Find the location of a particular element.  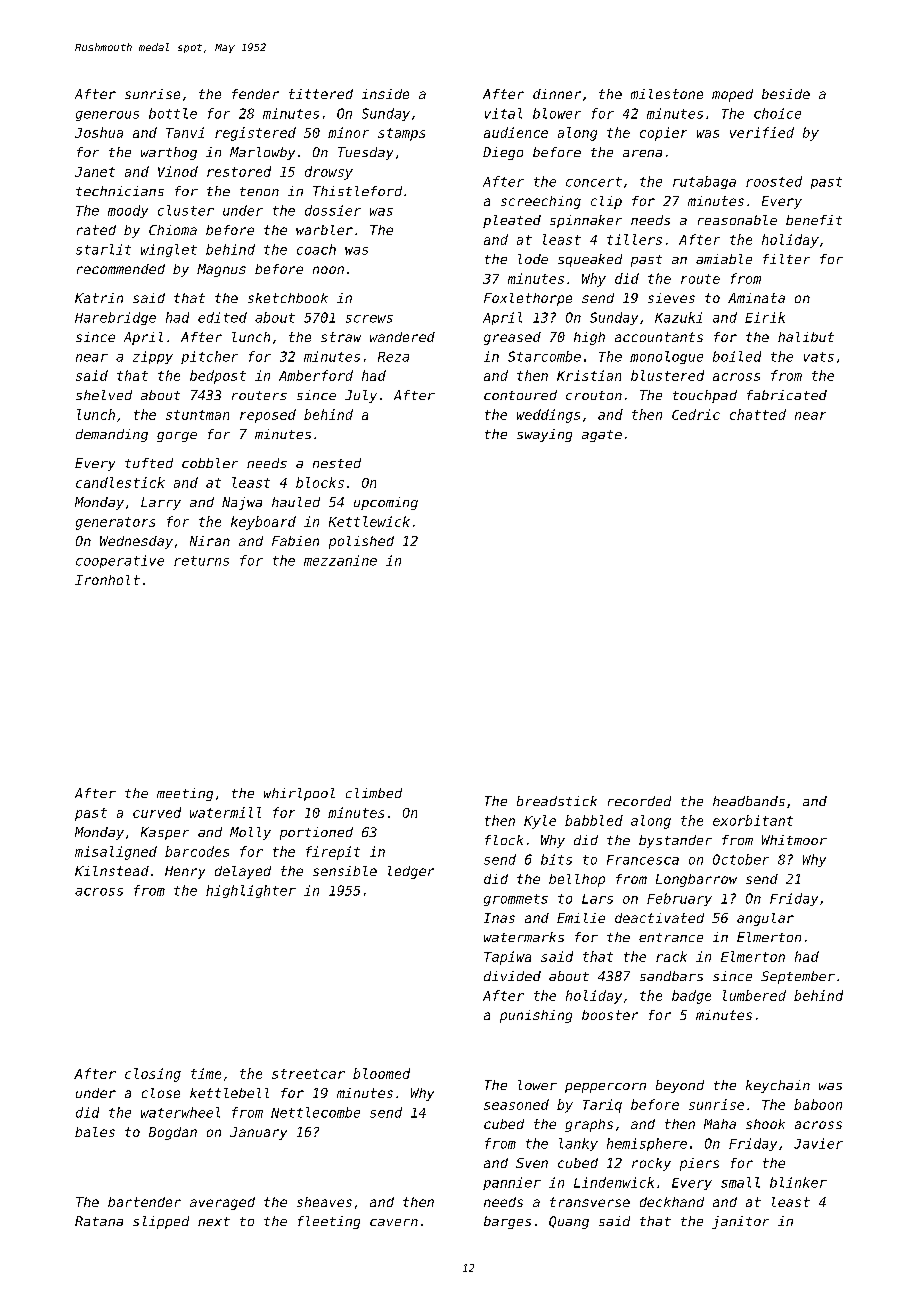

audience is located at coordinates (516, 132).
